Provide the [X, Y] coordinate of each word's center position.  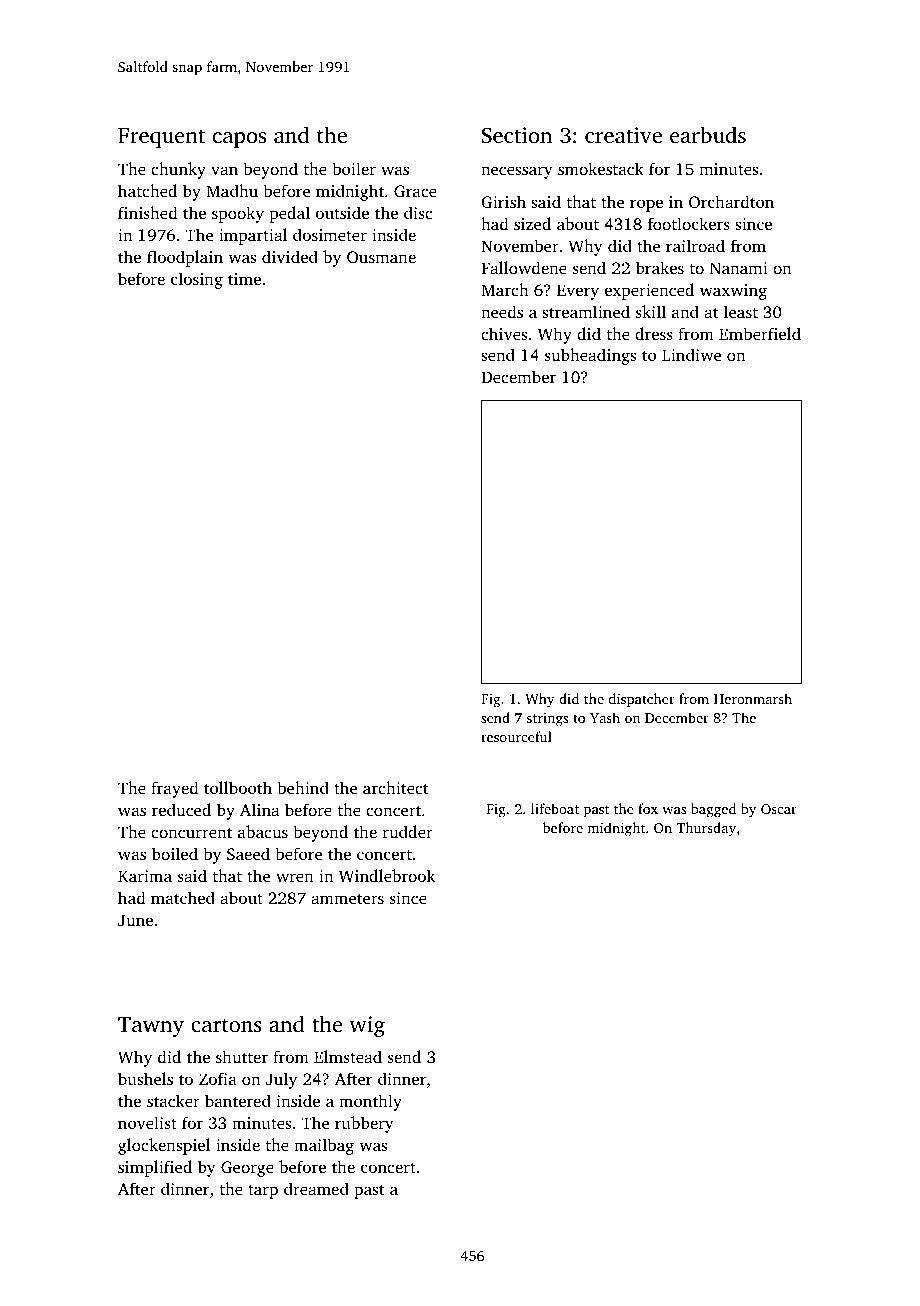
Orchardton [731, 202]
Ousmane [381, 257]
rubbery [364, 1124]
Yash [605, 717]
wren [295, 877]
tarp [263, 1192]
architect [396, 787]
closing [197, 280]
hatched [147, 190]
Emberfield [760, 333]
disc [418, 212]
